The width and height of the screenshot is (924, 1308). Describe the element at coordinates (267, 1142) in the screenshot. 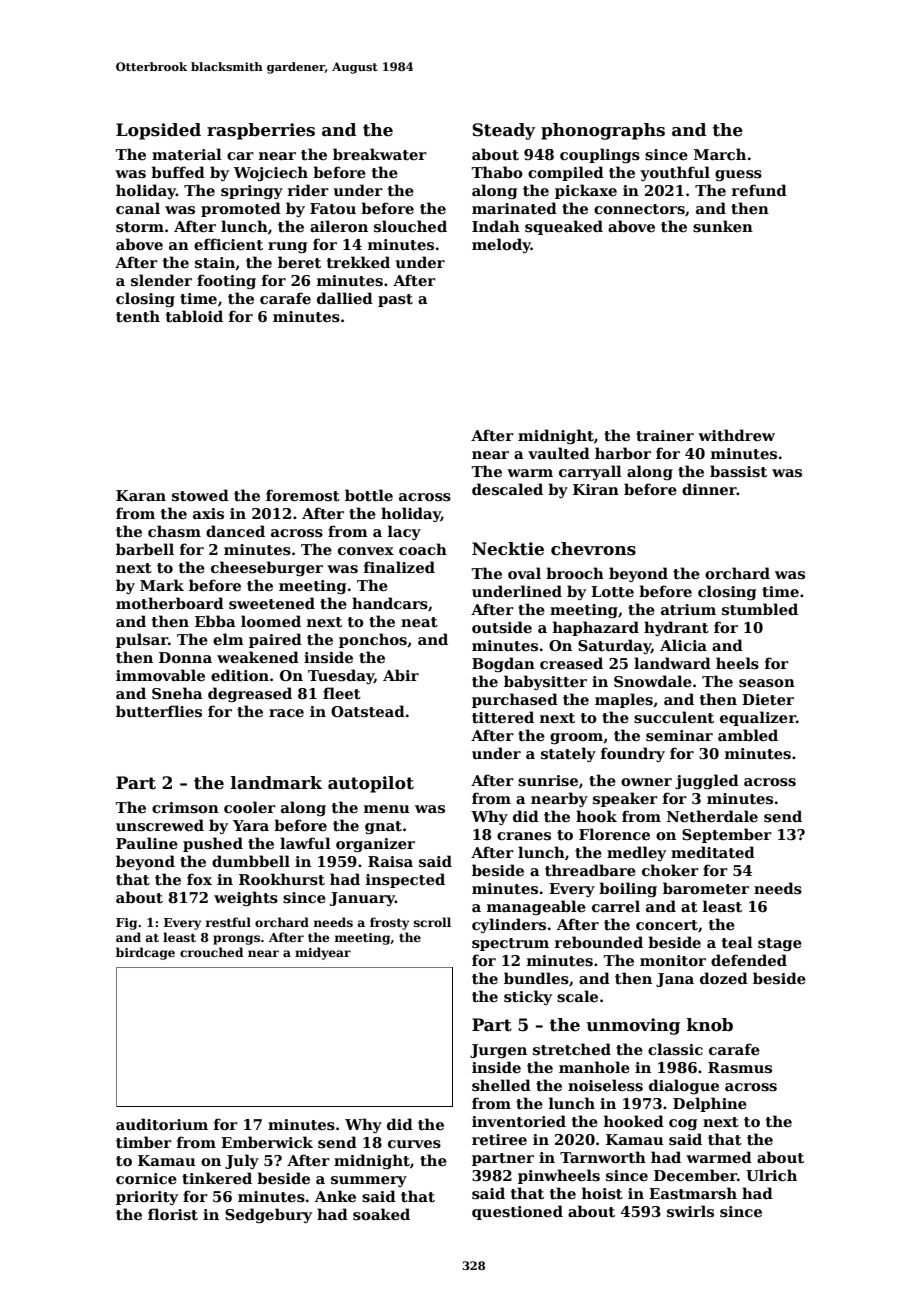

I see `Emberwick` at that location.
